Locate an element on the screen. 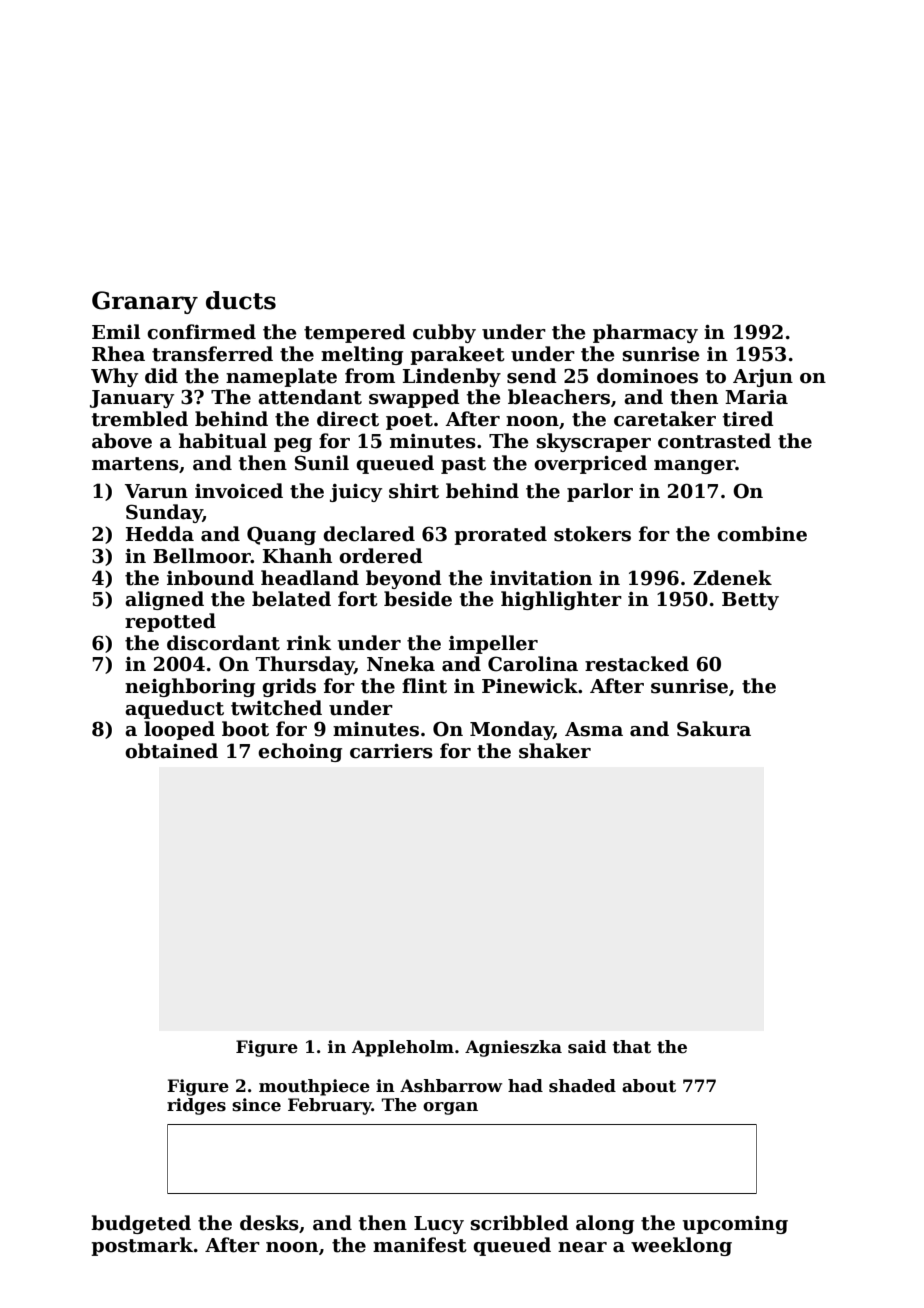 This screenshot has width=924, height=1308. near is located at coordinates (582, 1247).
